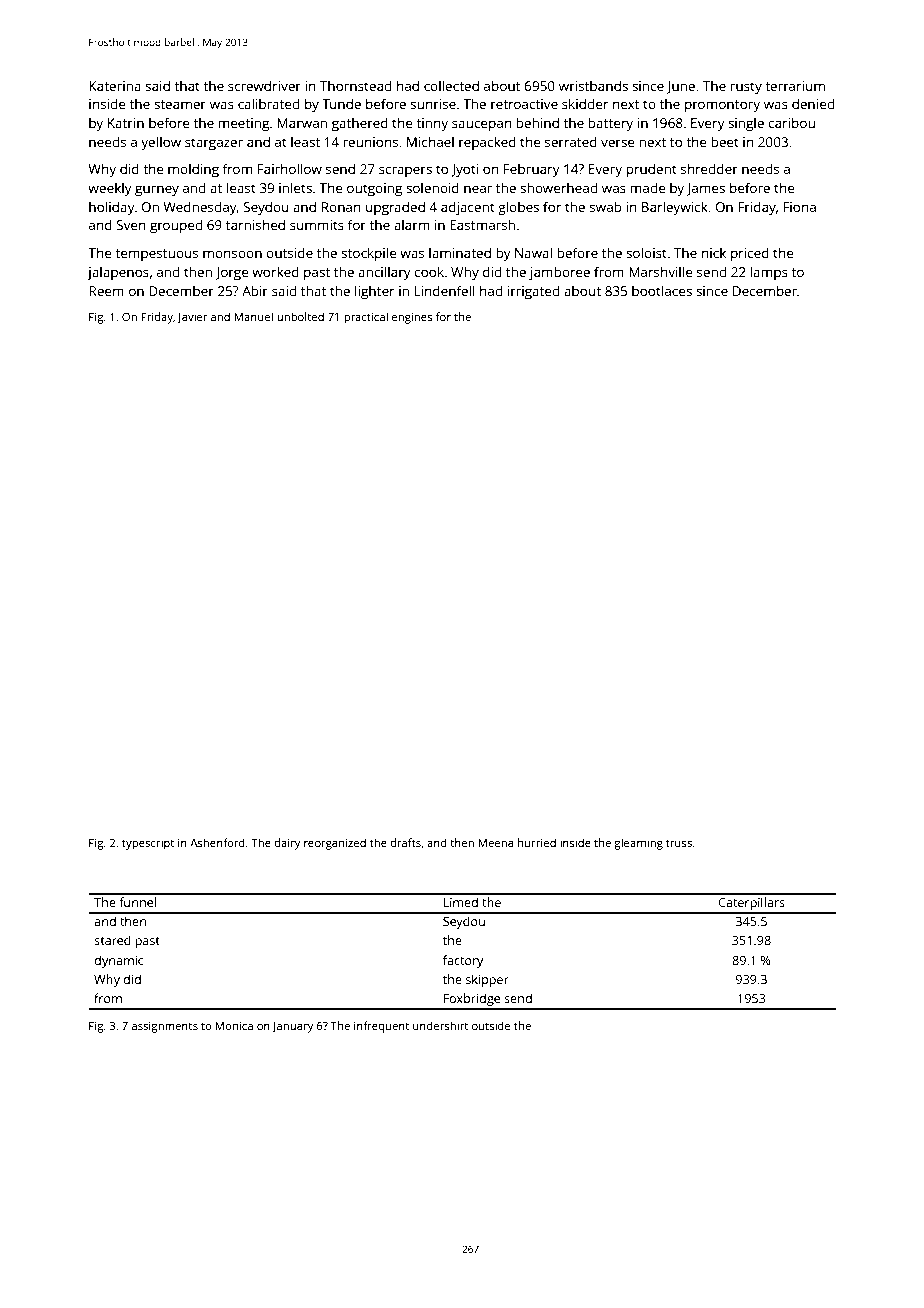 Image resolution: width=924 pixels, height=1308 pixels. Describe the element at coordinates (217, 842) in the page. I see `Ashenford` at that location.
